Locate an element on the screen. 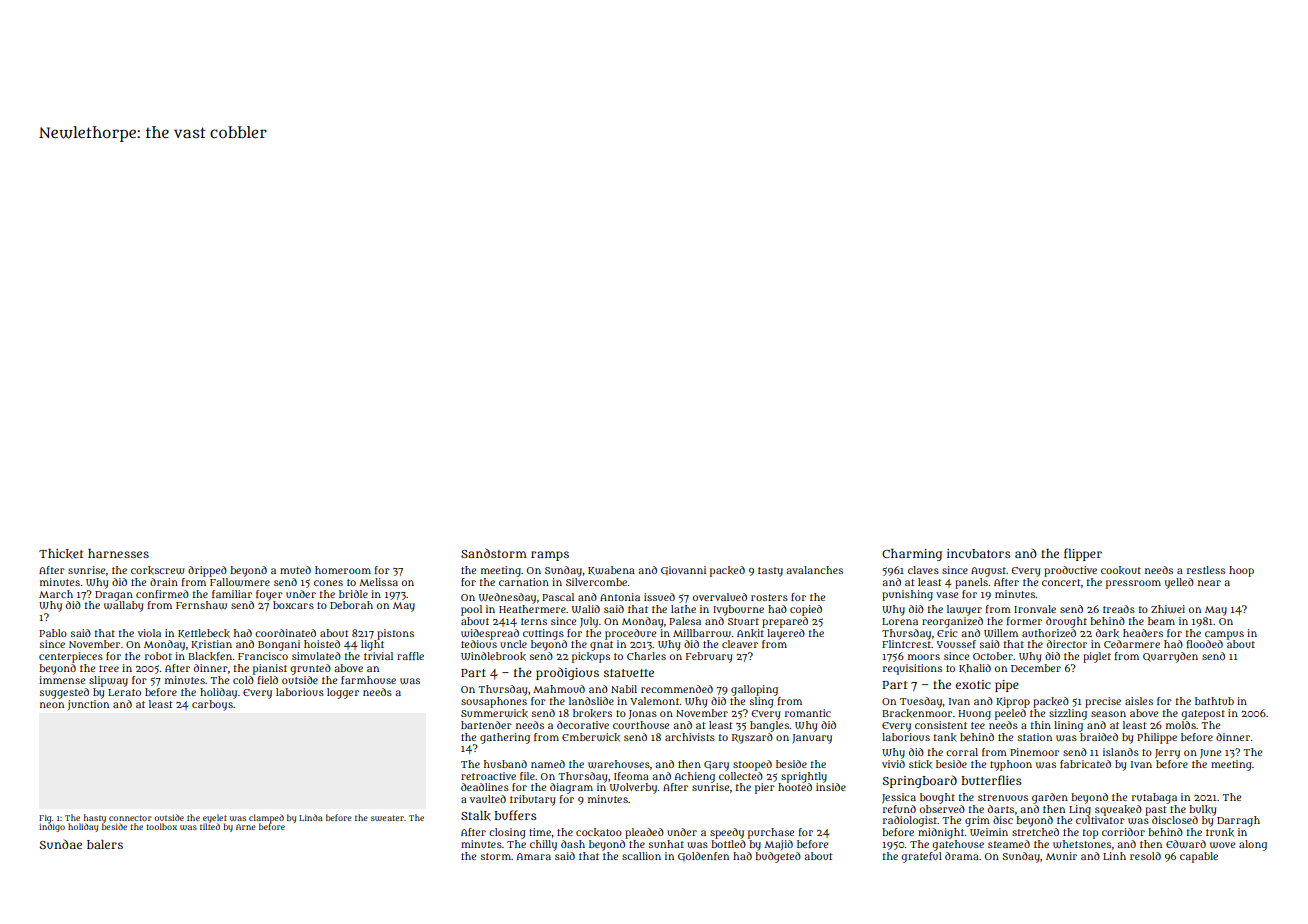  Emberwick is located at coordinates (591, 737).
